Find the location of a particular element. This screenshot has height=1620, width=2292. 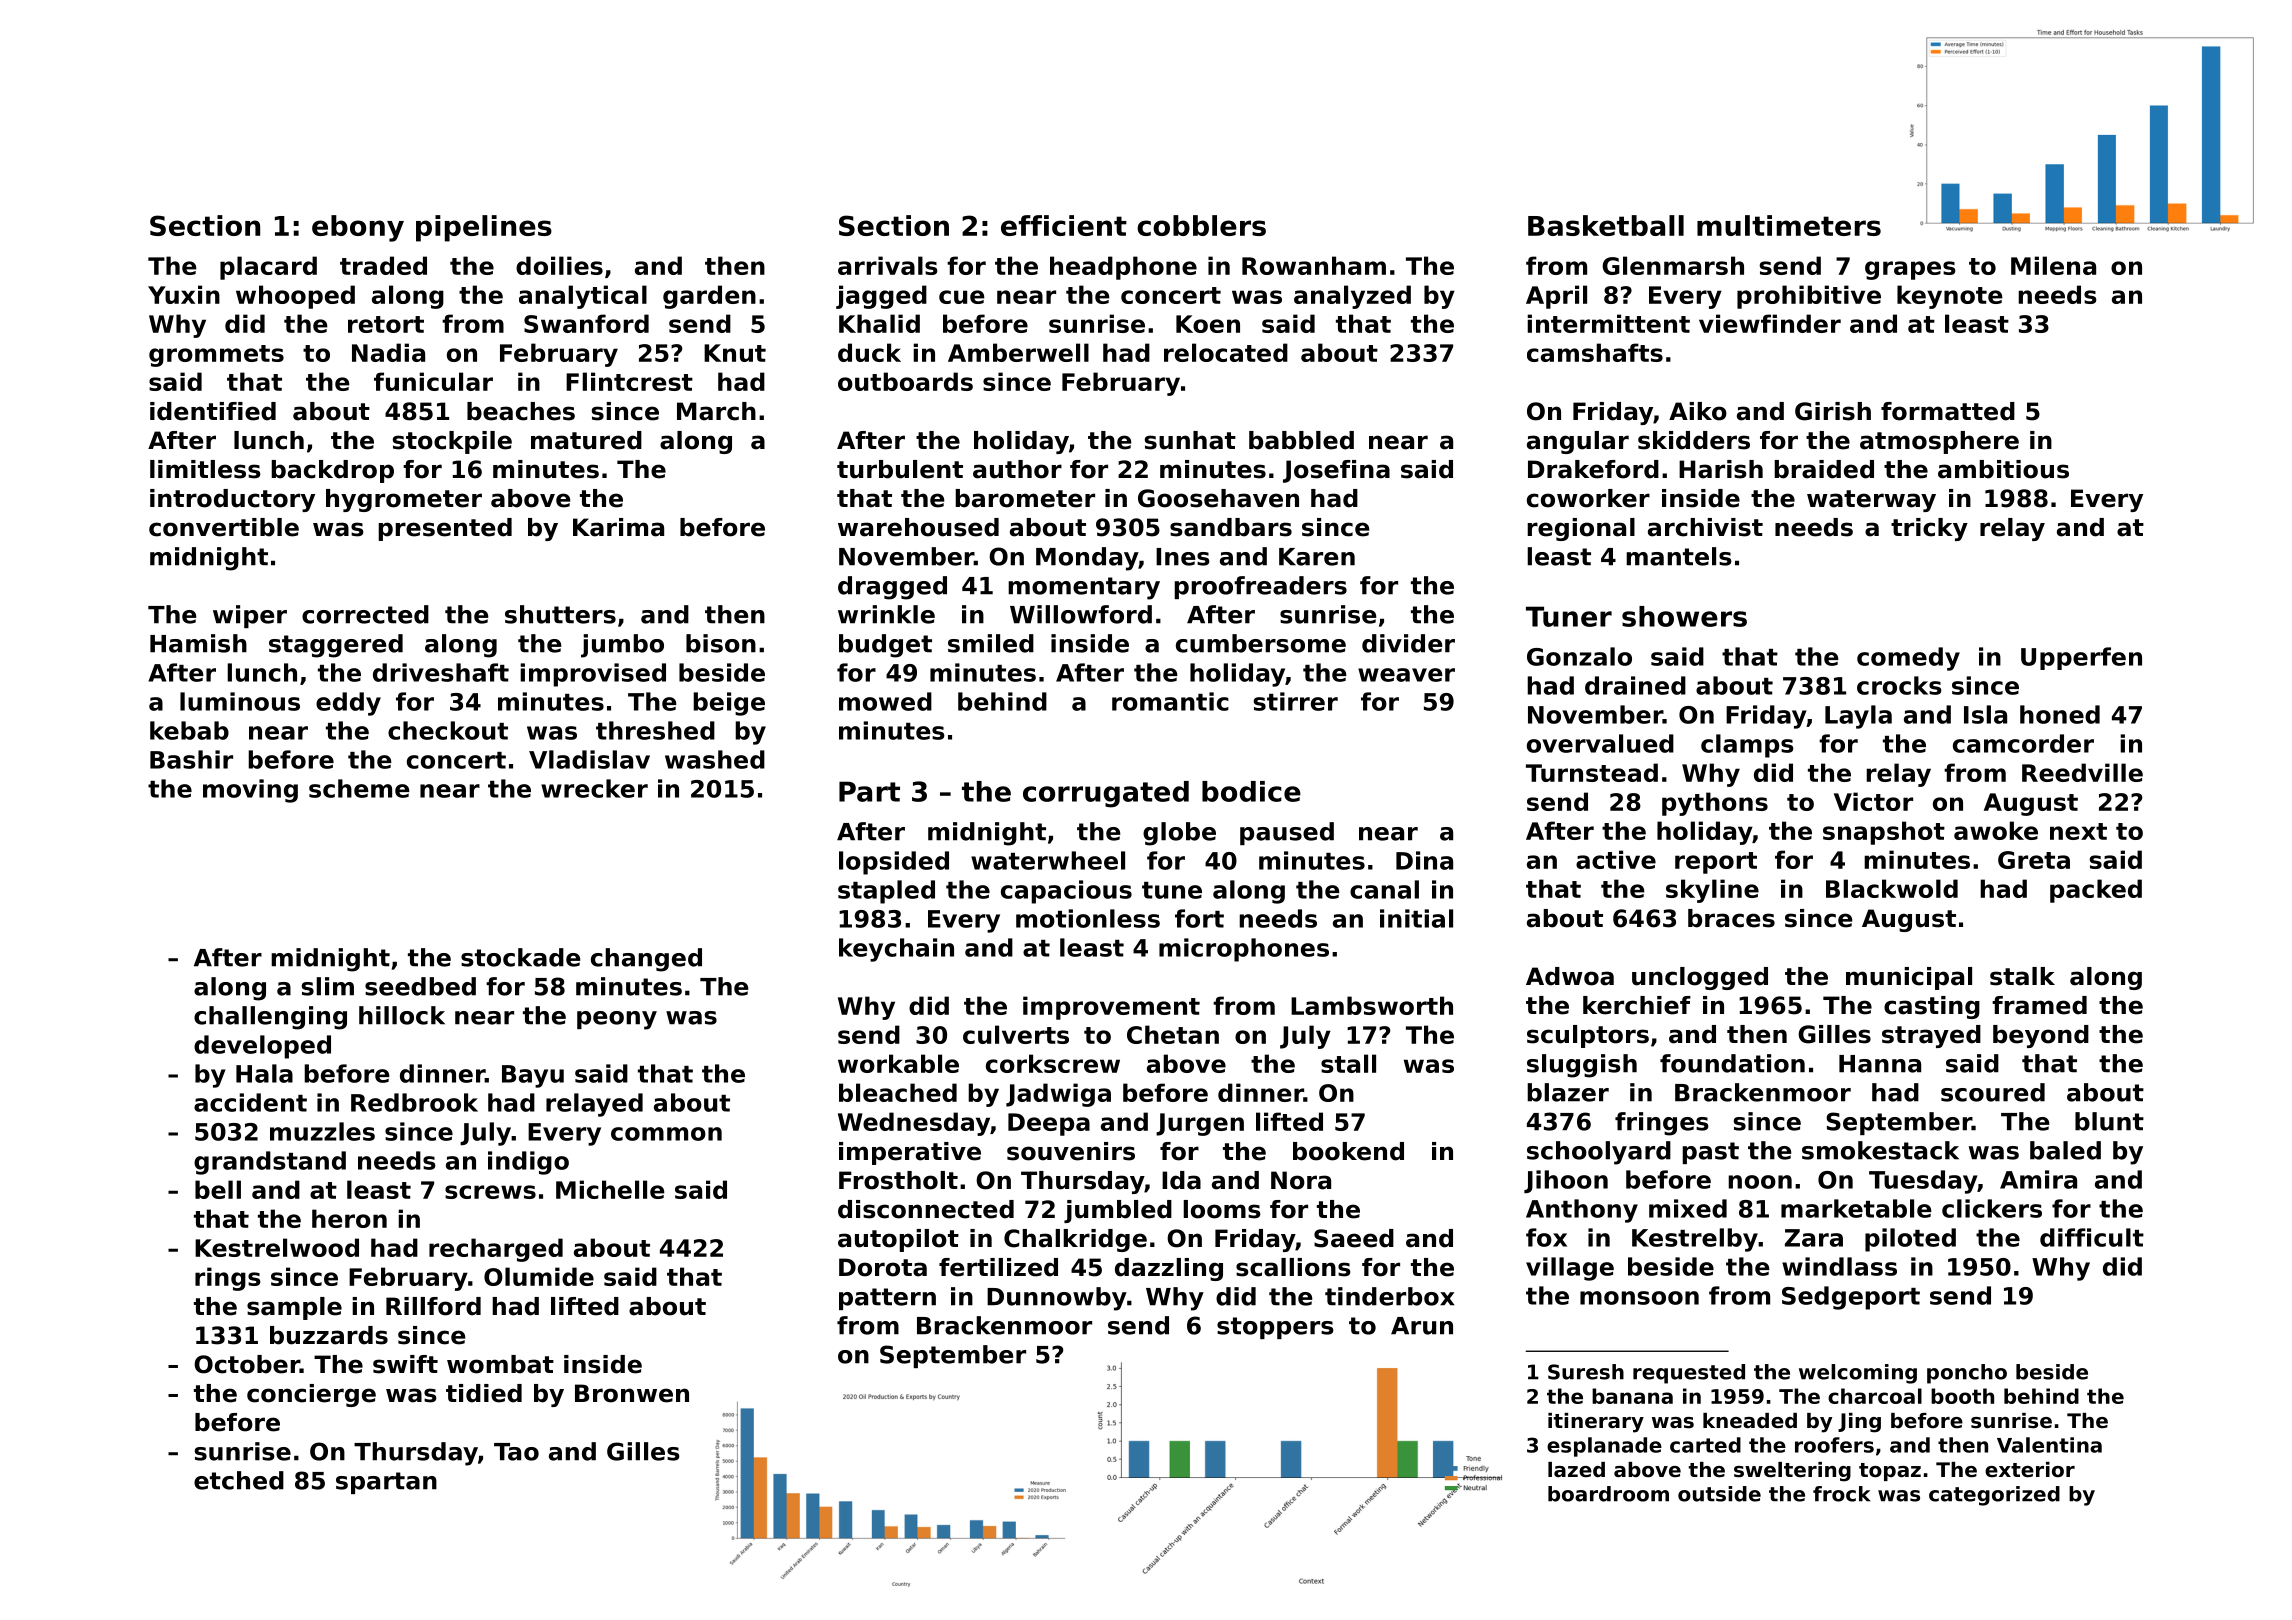

relocated is located at coordinates (1226, 352).
